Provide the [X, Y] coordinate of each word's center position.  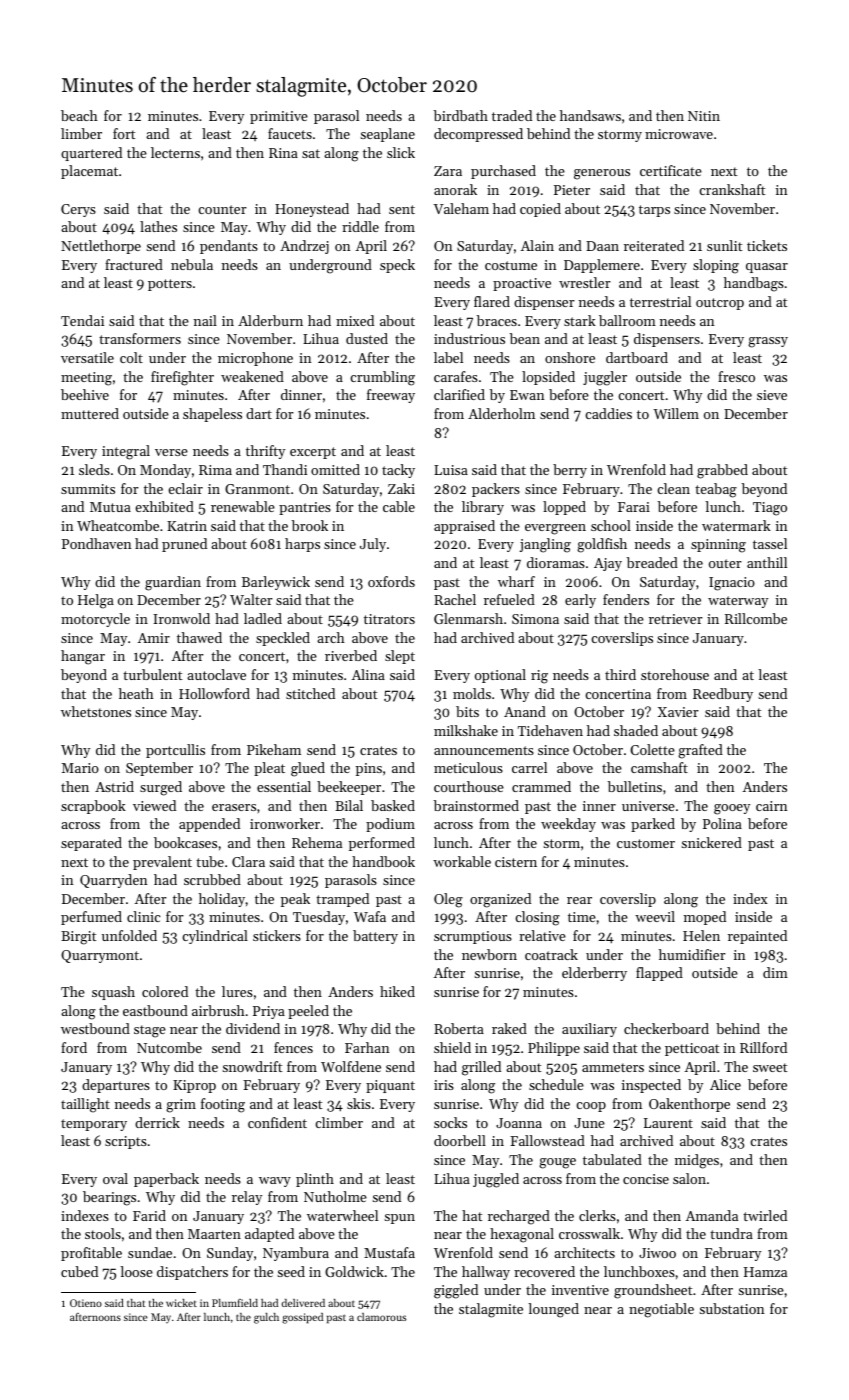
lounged [553, 1310]
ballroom [627, 320]
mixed [355, 320]
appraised [464, 527]
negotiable [661, 1310]
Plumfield [235, 1303]
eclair [185, 488]
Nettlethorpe [101, 247]
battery [375, 937]
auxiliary [589, 1030]
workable [462, 861]
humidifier [692, 954]
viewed [154, 805]
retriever [676, 619]
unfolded [129, 935]
